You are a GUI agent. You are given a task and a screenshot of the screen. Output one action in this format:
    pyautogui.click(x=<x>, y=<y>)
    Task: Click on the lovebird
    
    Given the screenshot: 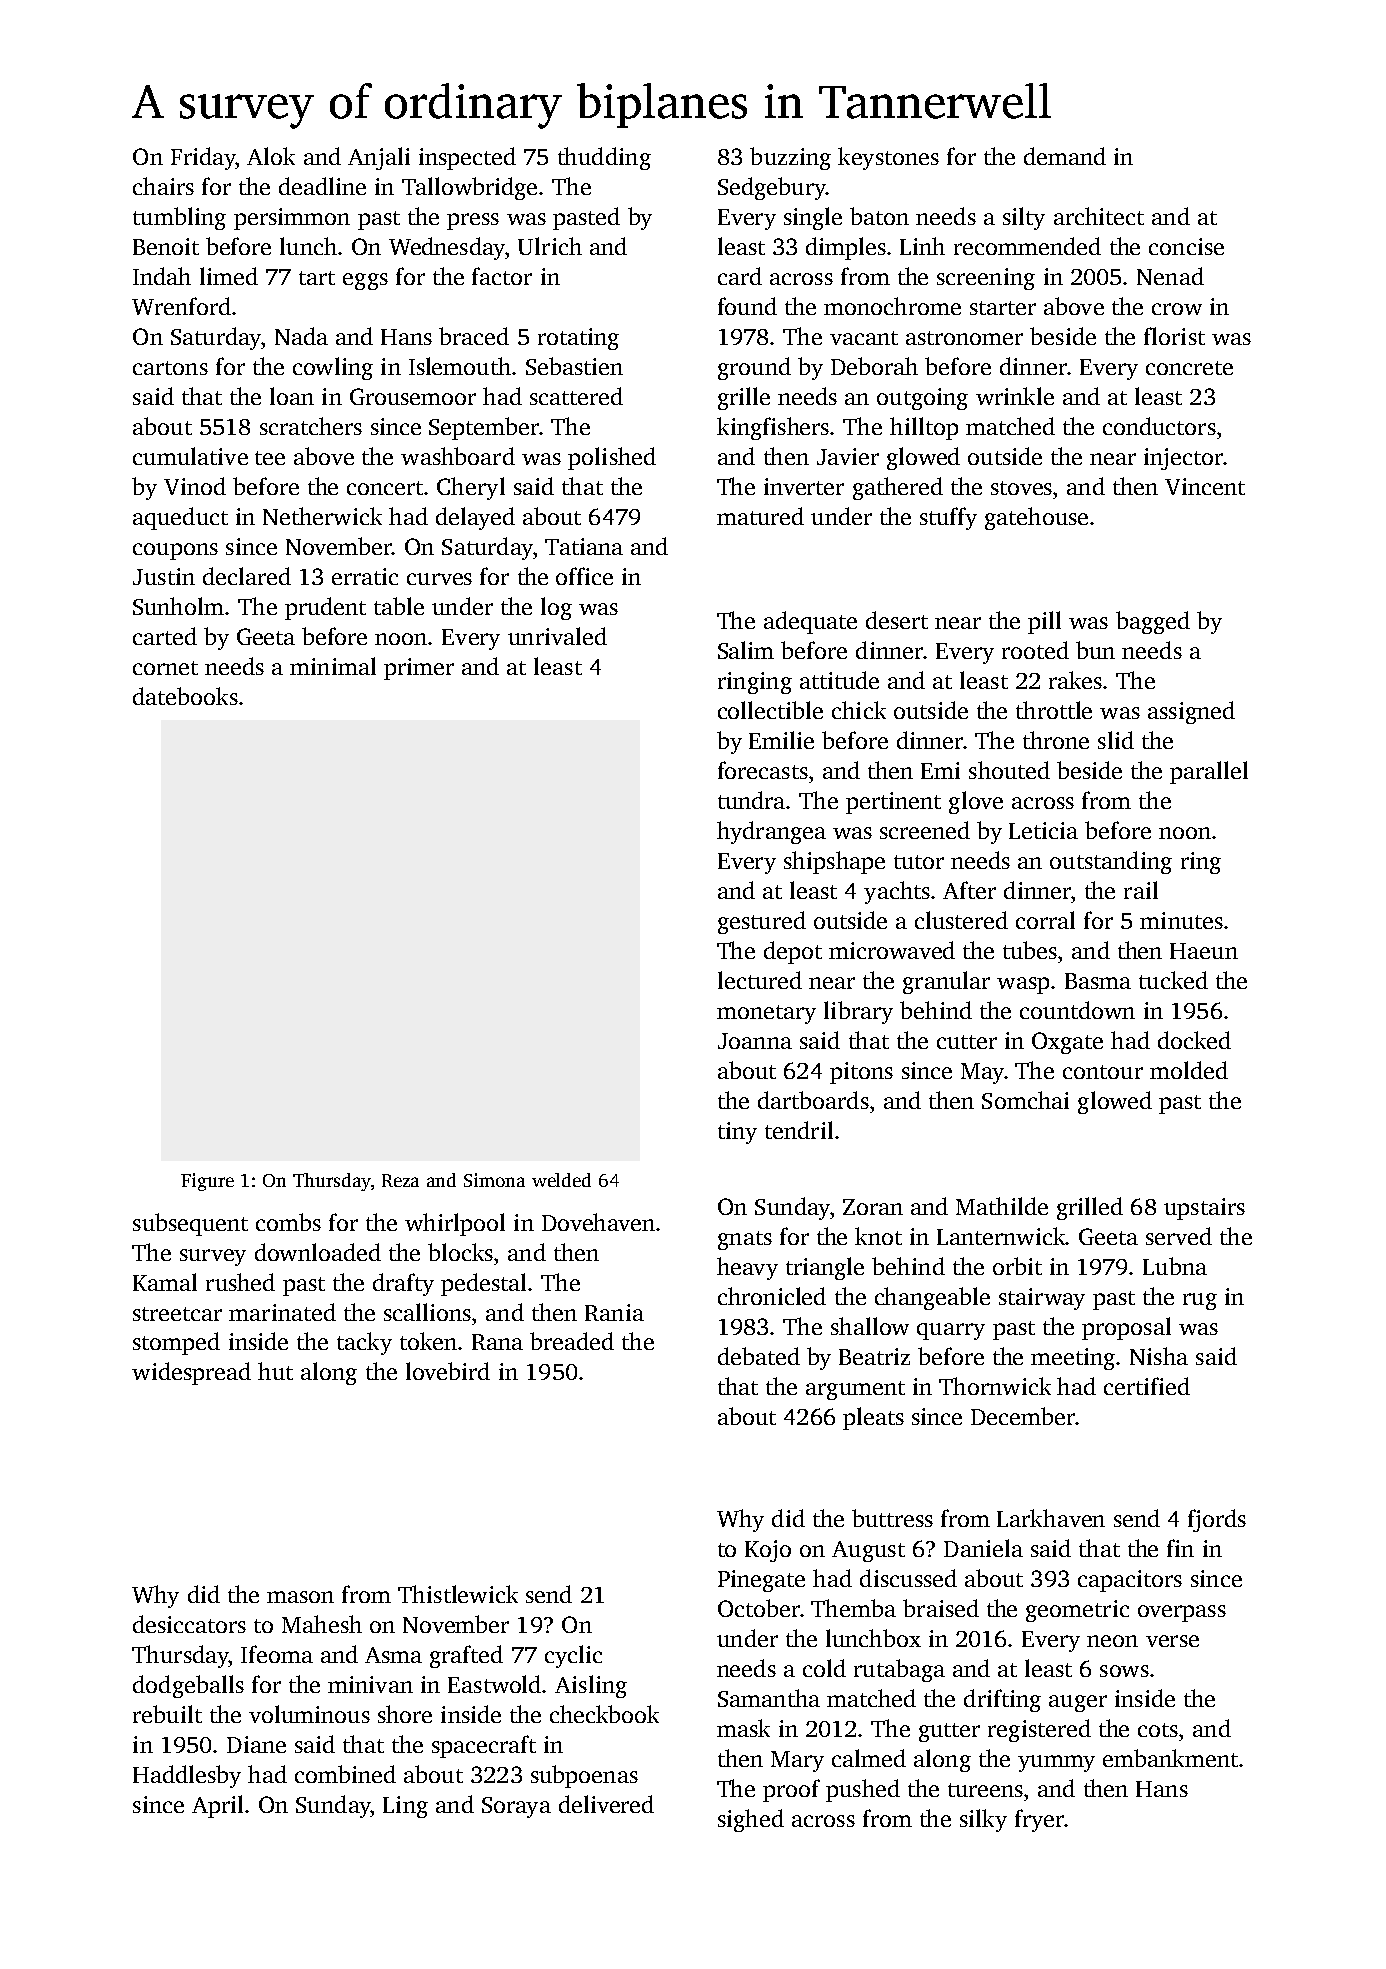 What is the action you would take?
    pyautogui.click(x=448, y=1371)
